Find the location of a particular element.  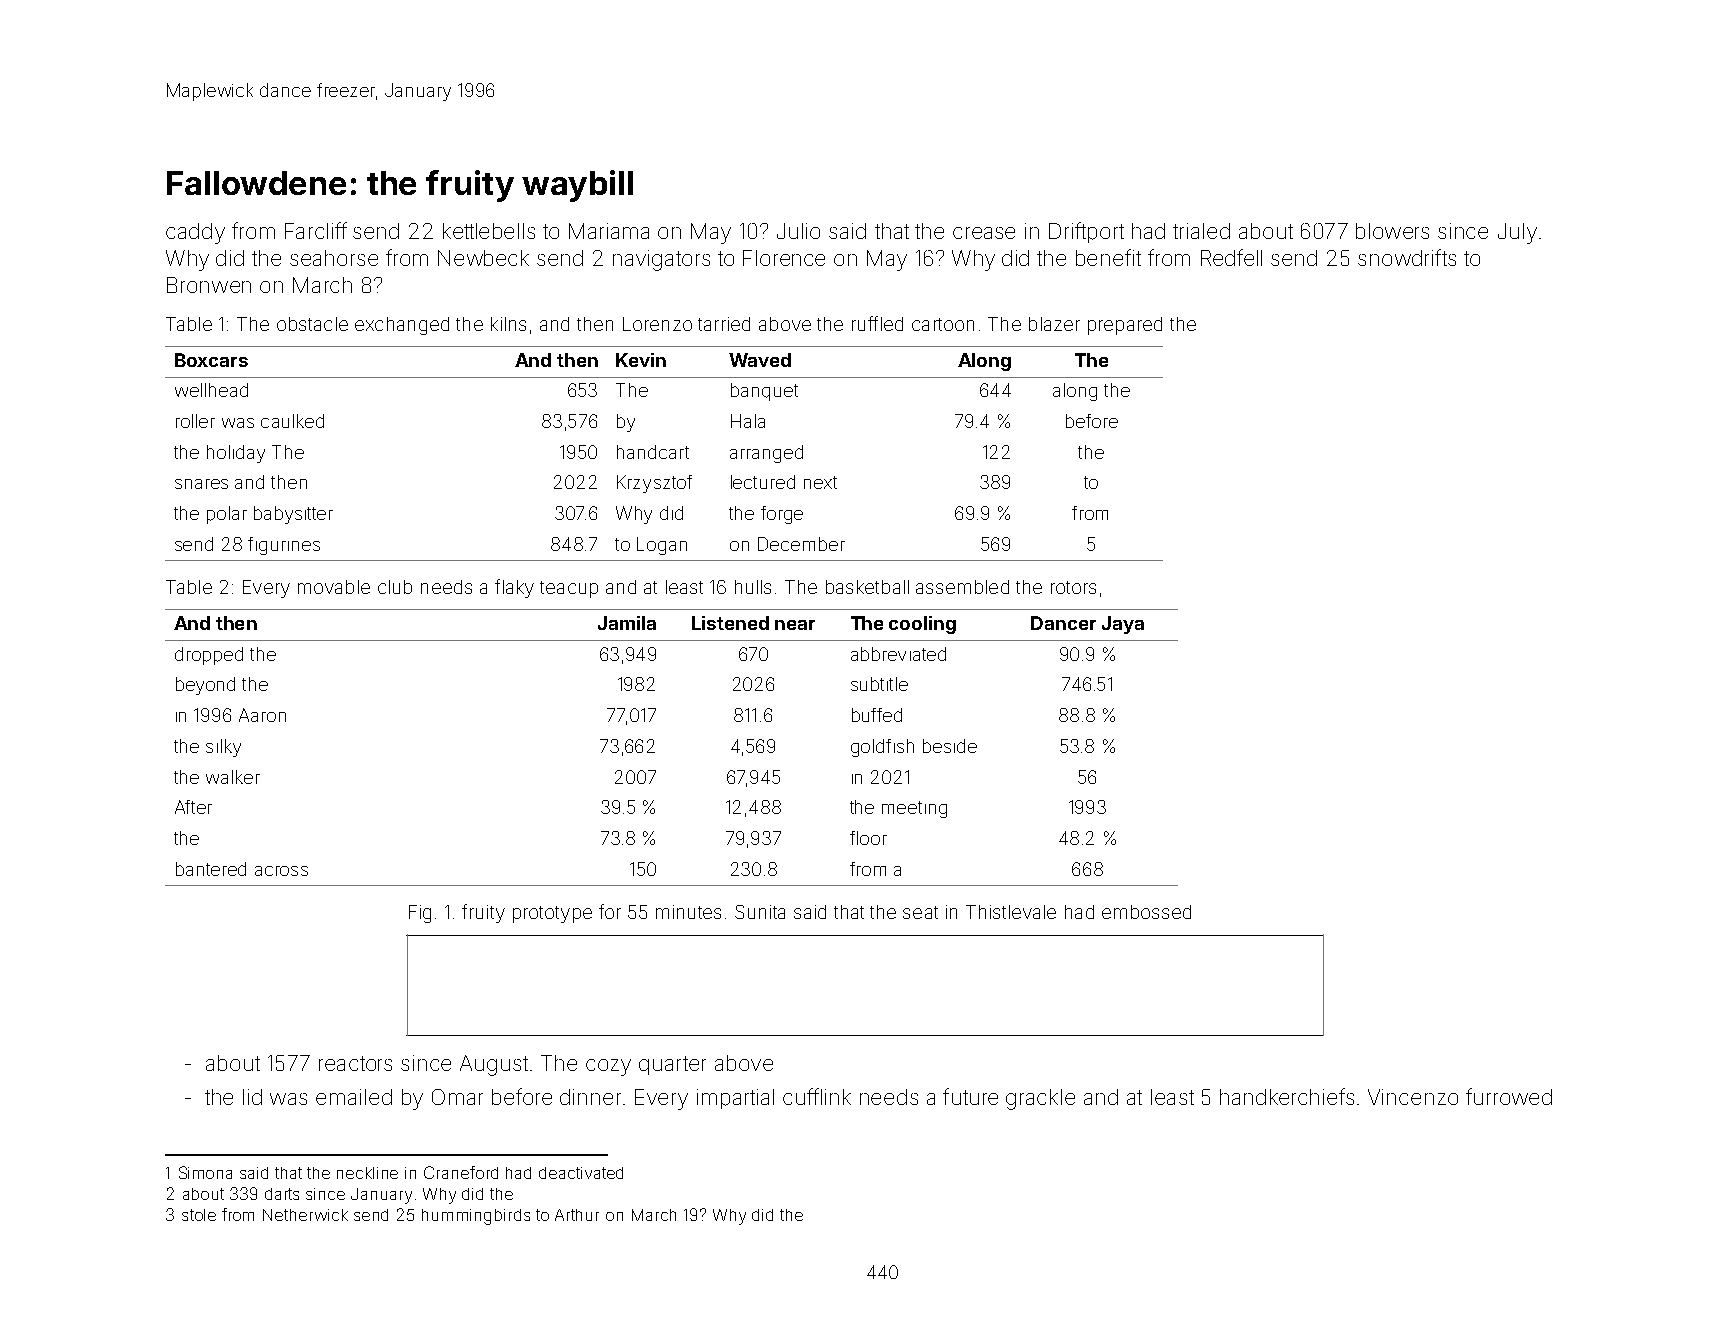

caulked is located at coordinates (292, 421).
